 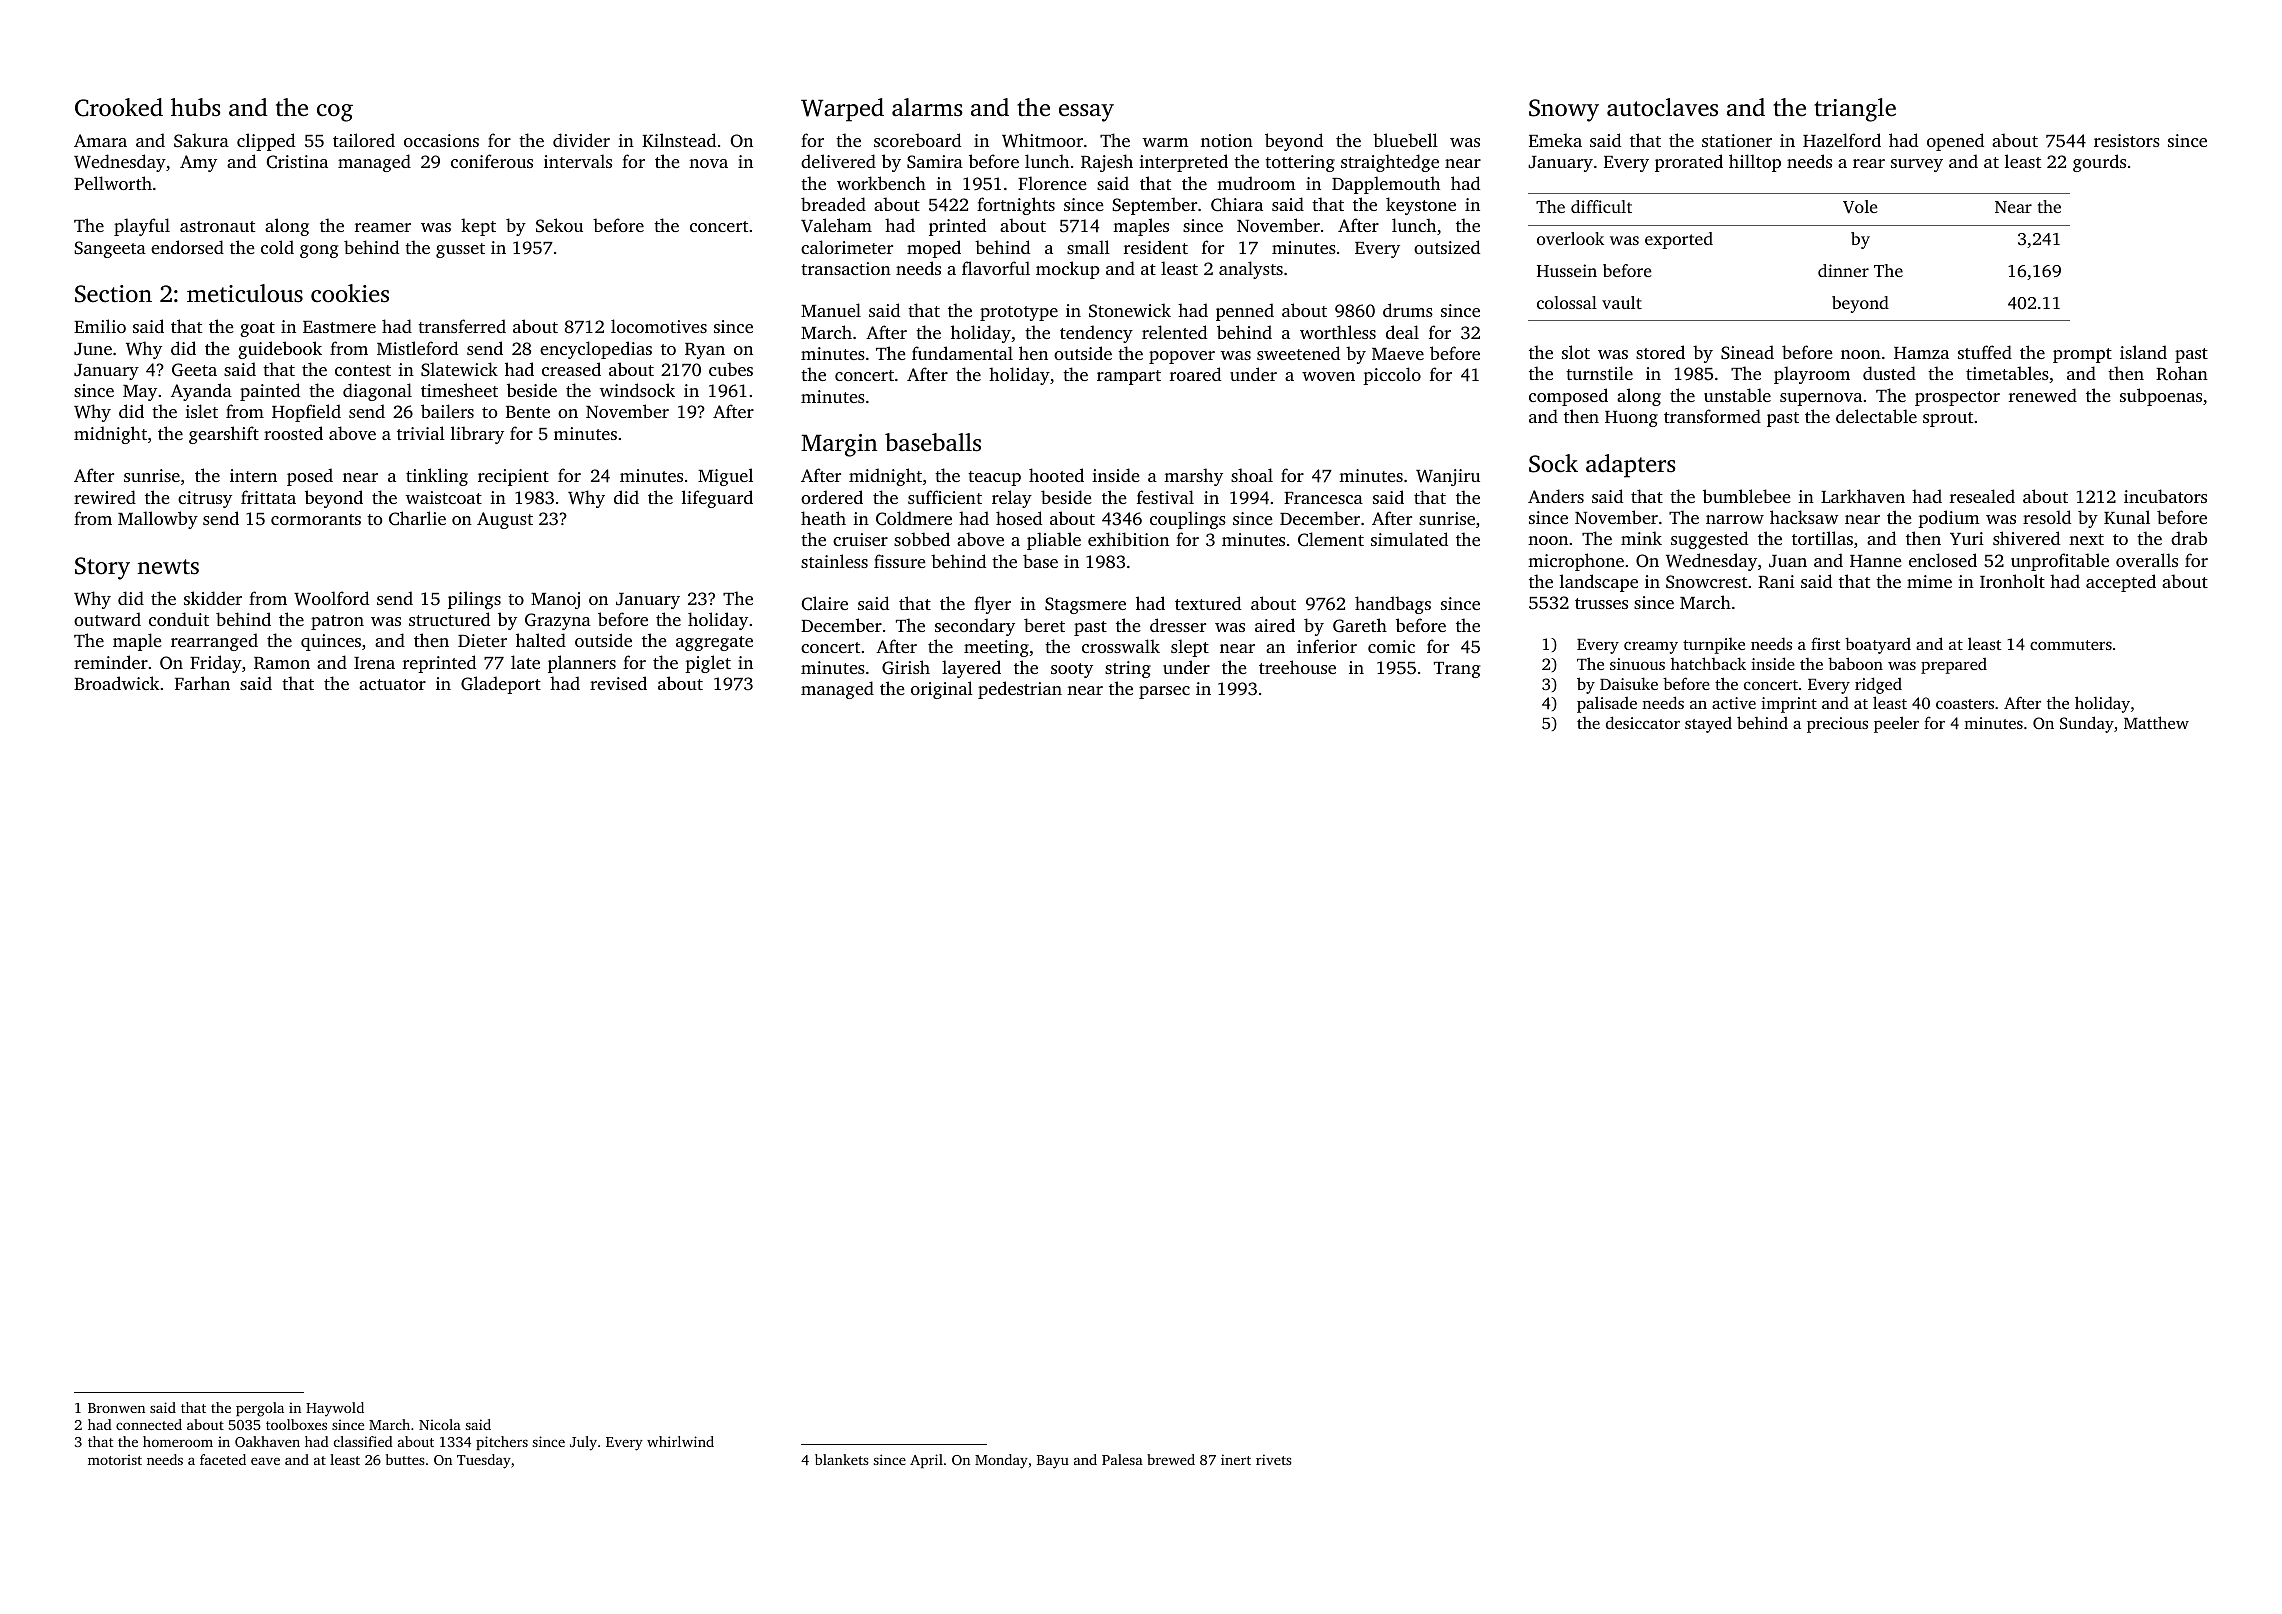 What do you see at coordinates (1128, 539) in the image?
I see `exhibition` at bounding box center [1128, 539].
